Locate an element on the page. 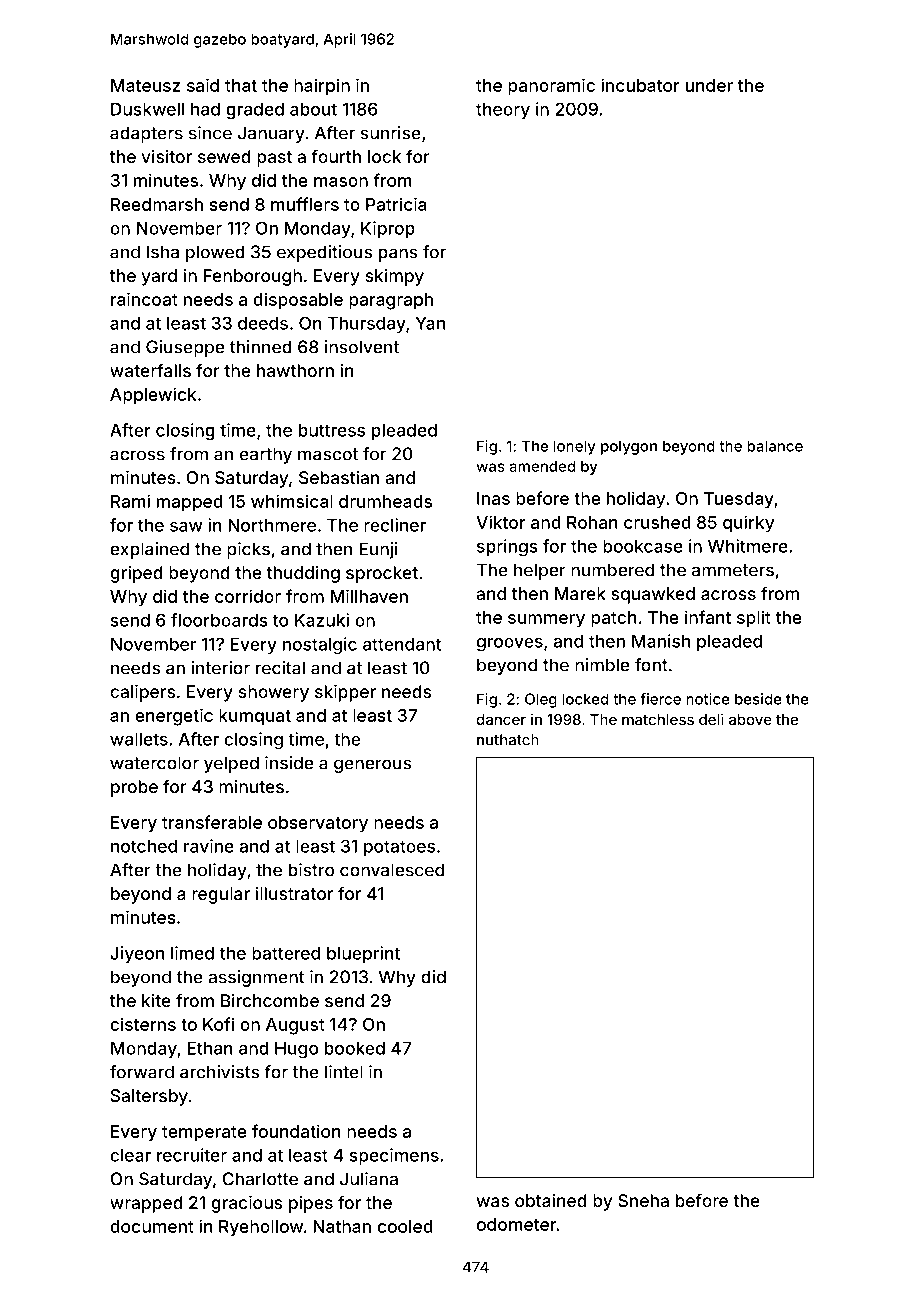  skipper is located at coordinates (345, 693).
